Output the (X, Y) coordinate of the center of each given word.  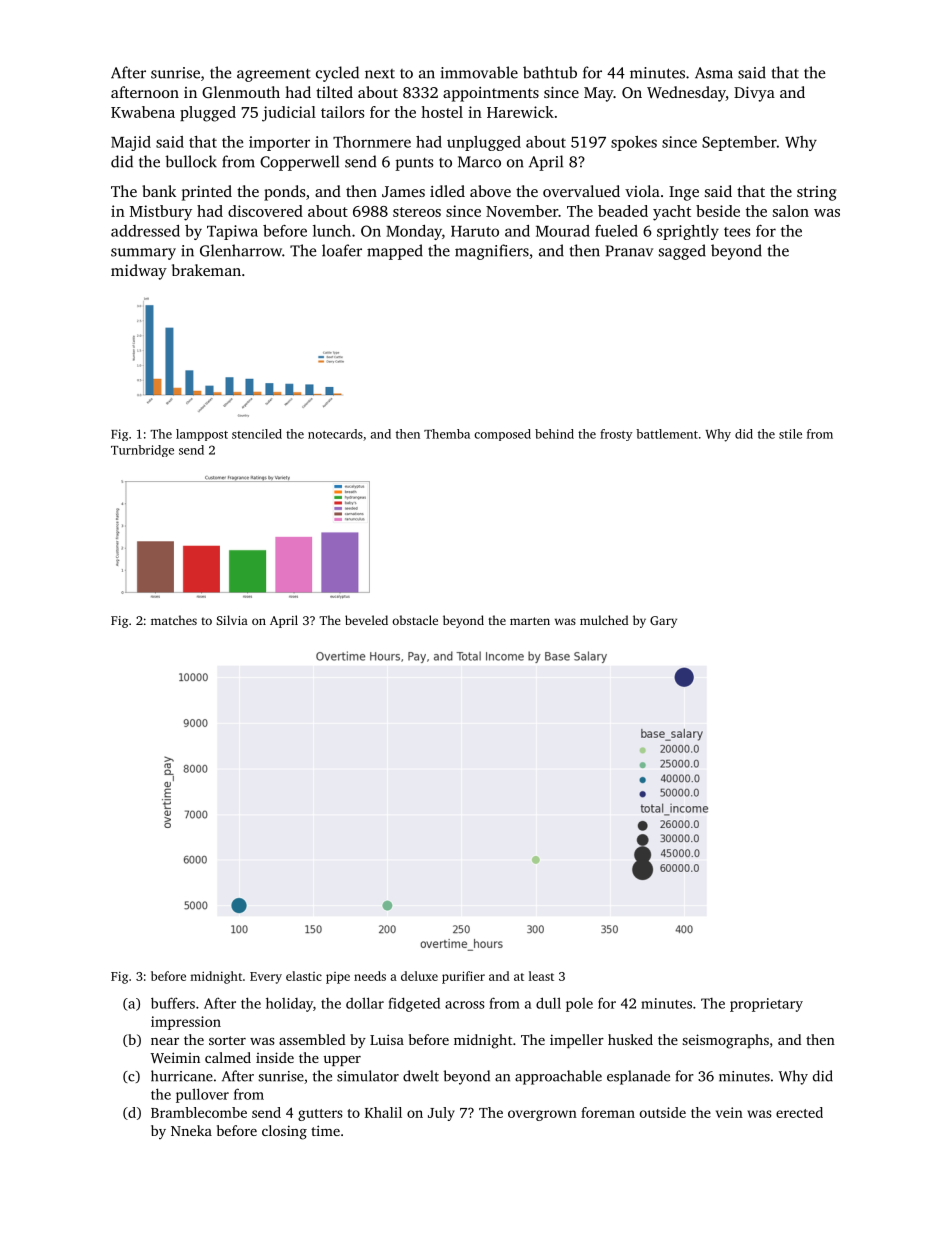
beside (718, 211)
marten (530, 621)
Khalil (383, 1112)
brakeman (206, 270)
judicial (289, 114)
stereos (417, 212)
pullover (202, 1095)
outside (663, 1112)
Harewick (520, 112)
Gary (663, 622)
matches (174, 620)
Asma (714, 73)
